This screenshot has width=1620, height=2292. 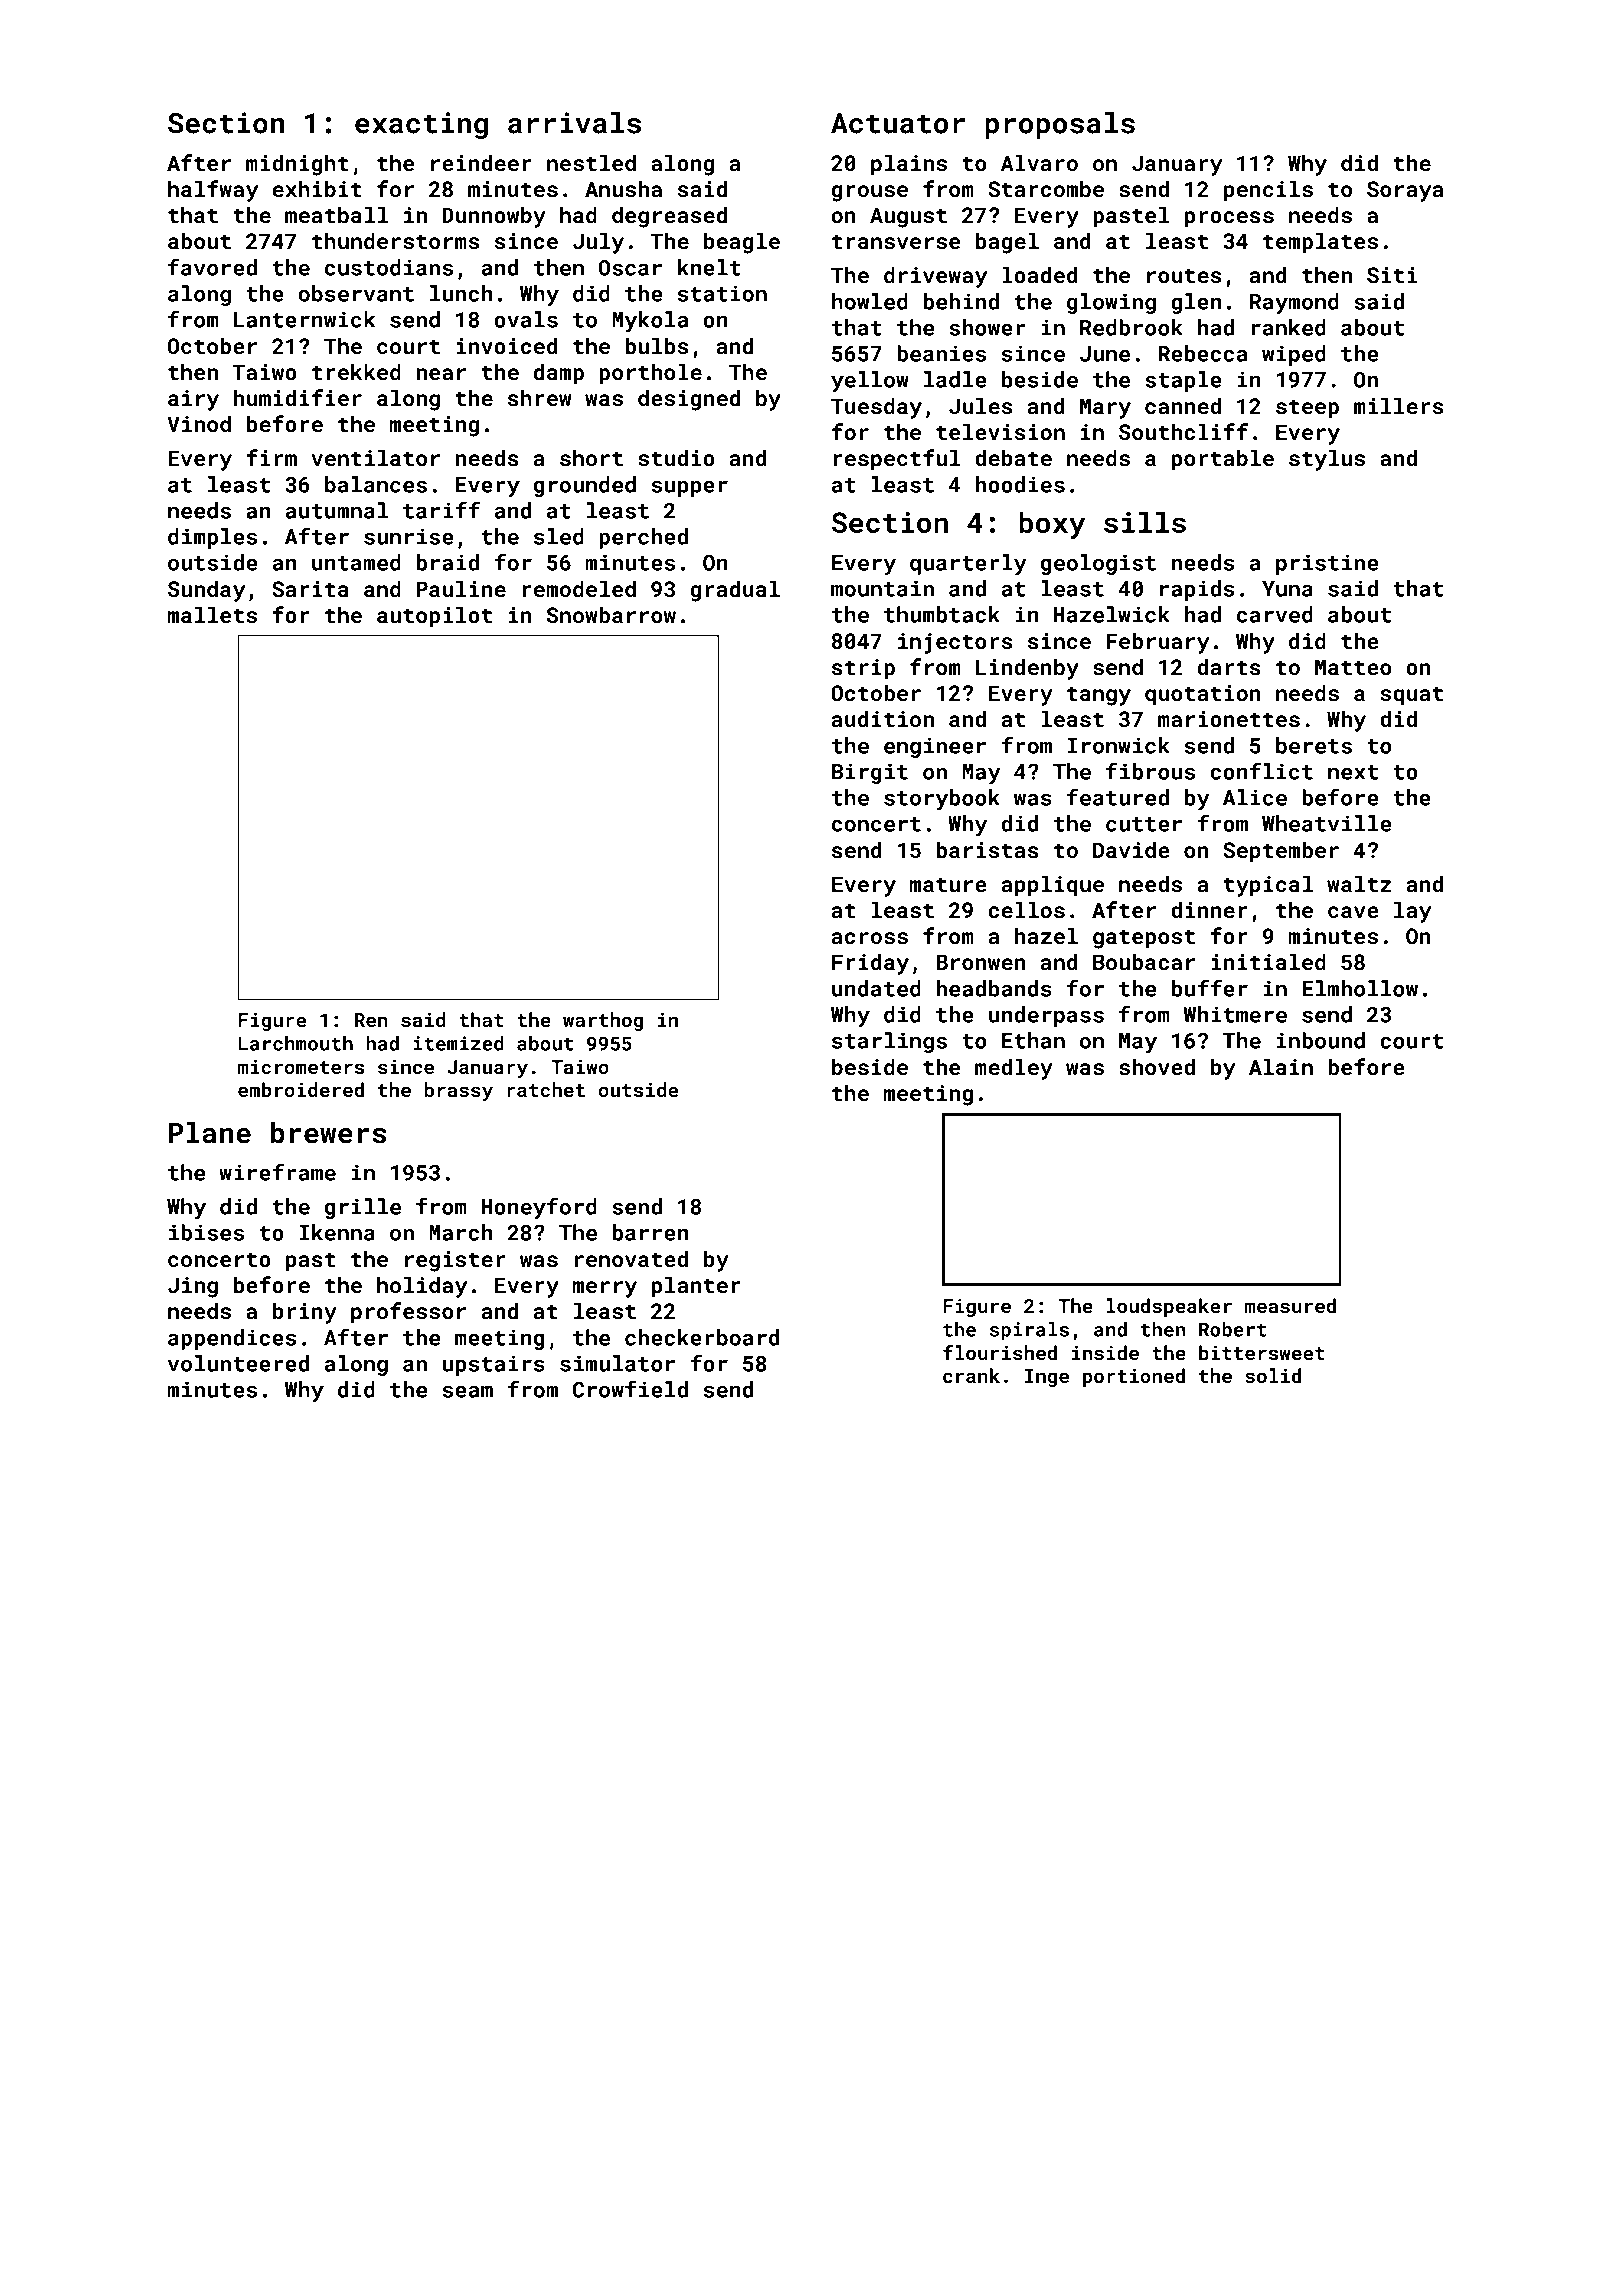 What do you see at coordinates (539, 1208) in the screenshot?
I see `Honeyford` at bounding box center [539, 1208].
